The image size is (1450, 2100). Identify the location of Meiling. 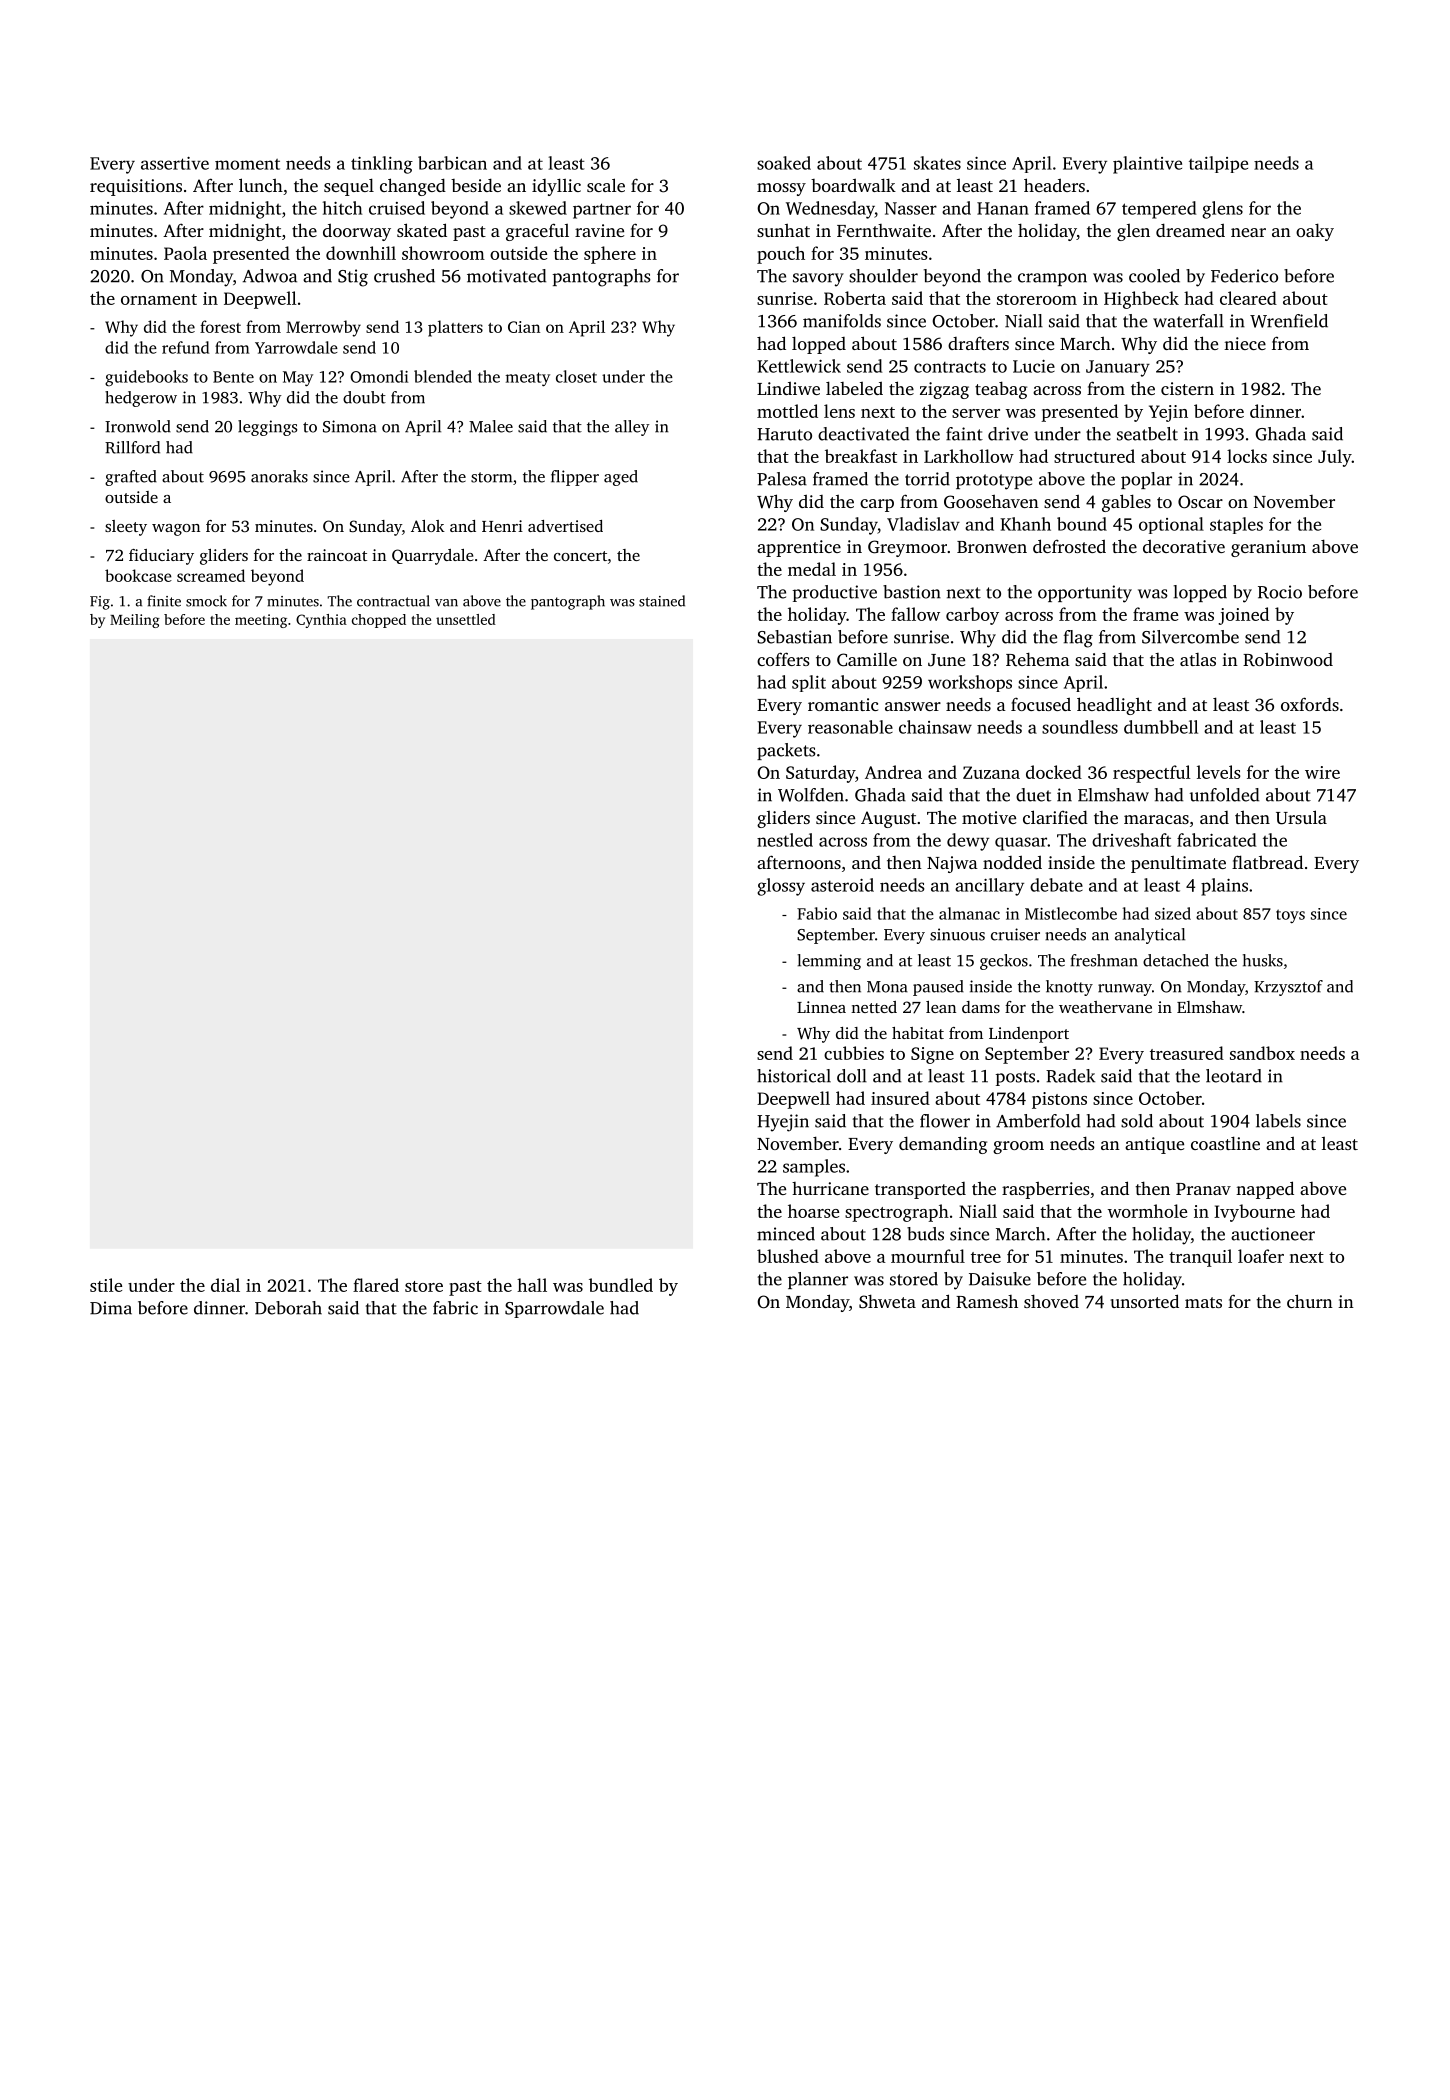
(135, 621).
